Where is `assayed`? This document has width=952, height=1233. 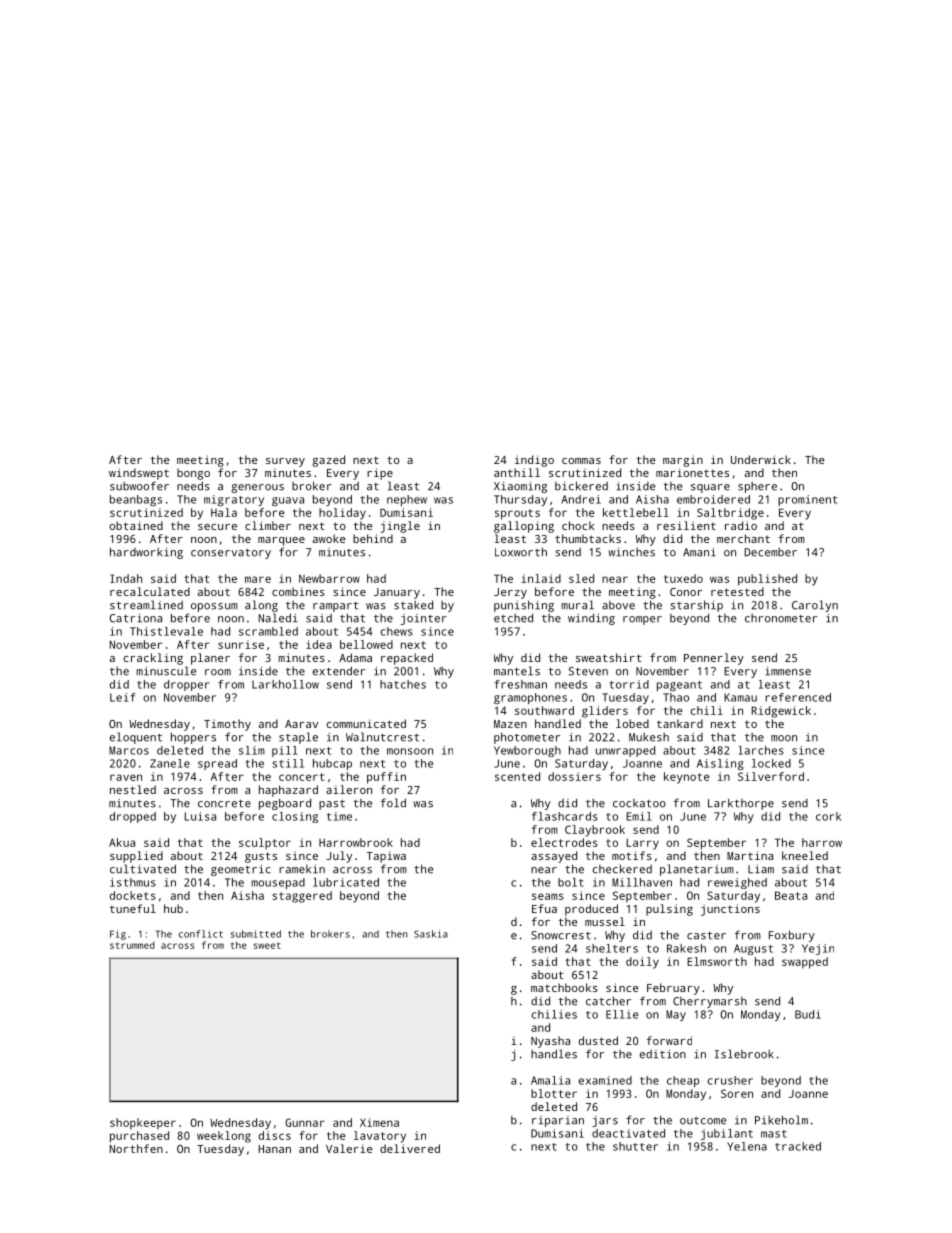
assayed is located at coordinates (554, 857).
